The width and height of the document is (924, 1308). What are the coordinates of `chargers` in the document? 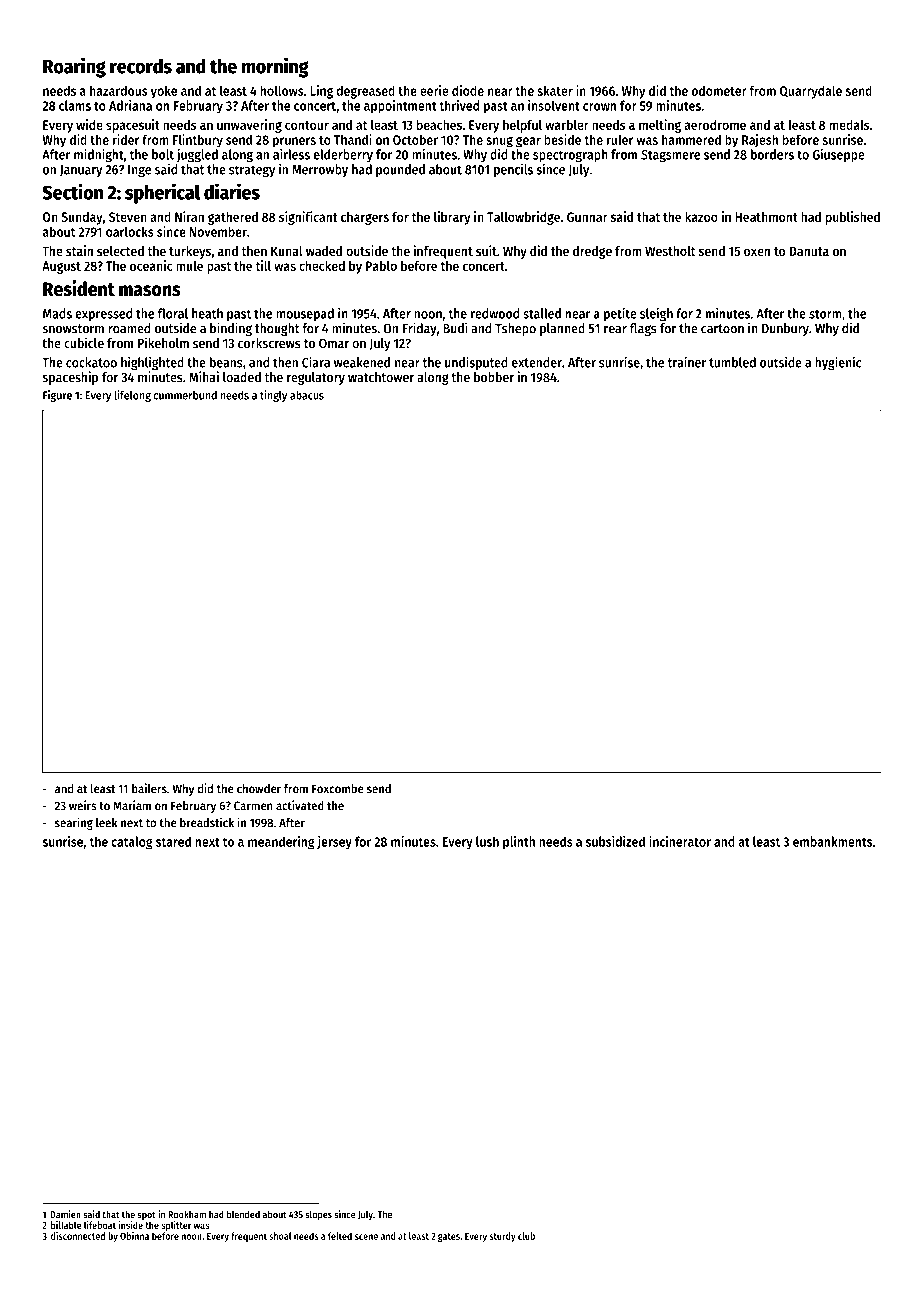 It's located at (365, 218).
